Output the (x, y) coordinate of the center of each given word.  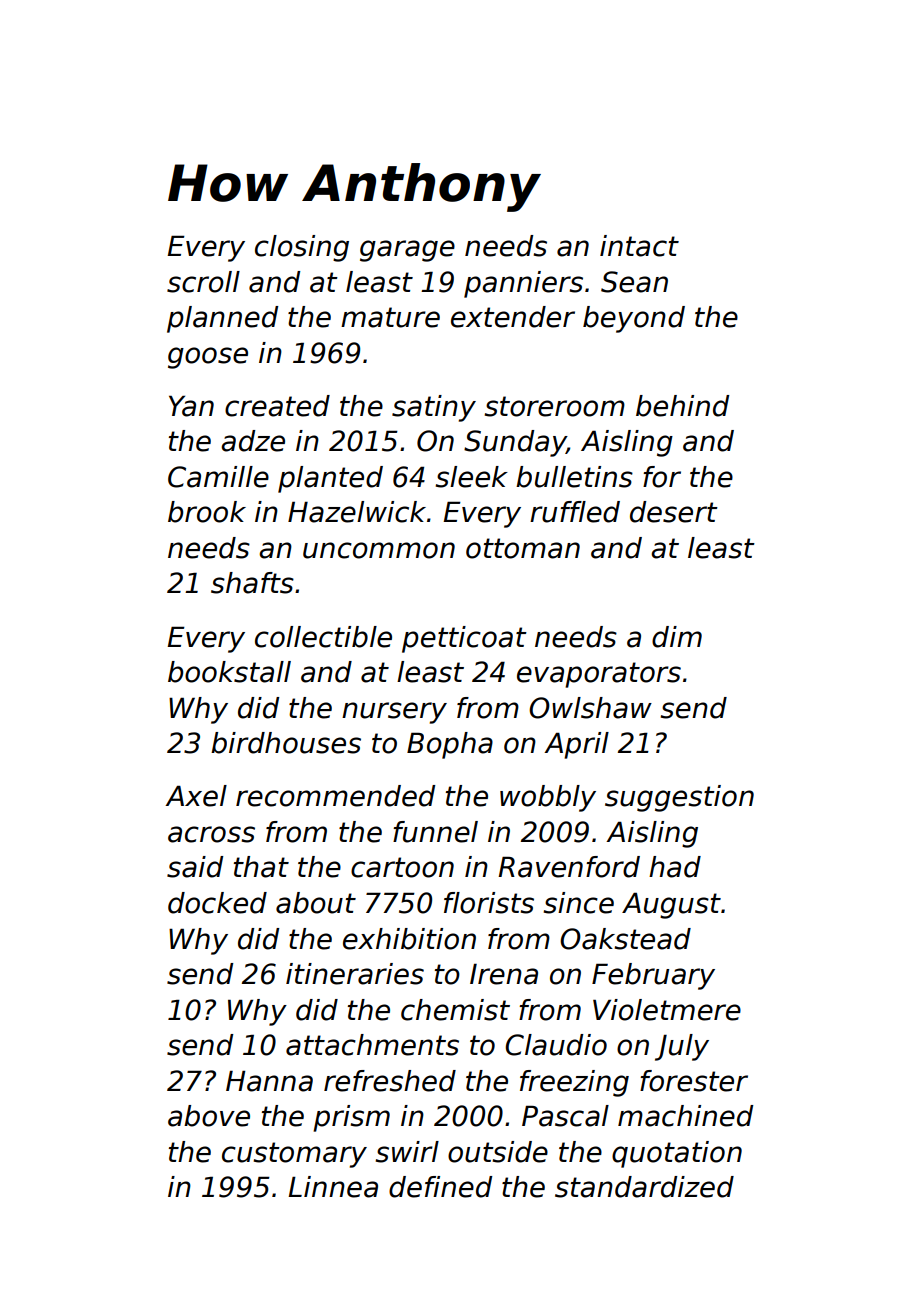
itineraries (355, 974)
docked (217, 903)
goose (208, 358)
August (671, 905)
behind (682, 406)
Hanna (269, 1081)
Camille (218, 477)
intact (639, 246)
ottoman (523, 548)
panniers (523, 284)
